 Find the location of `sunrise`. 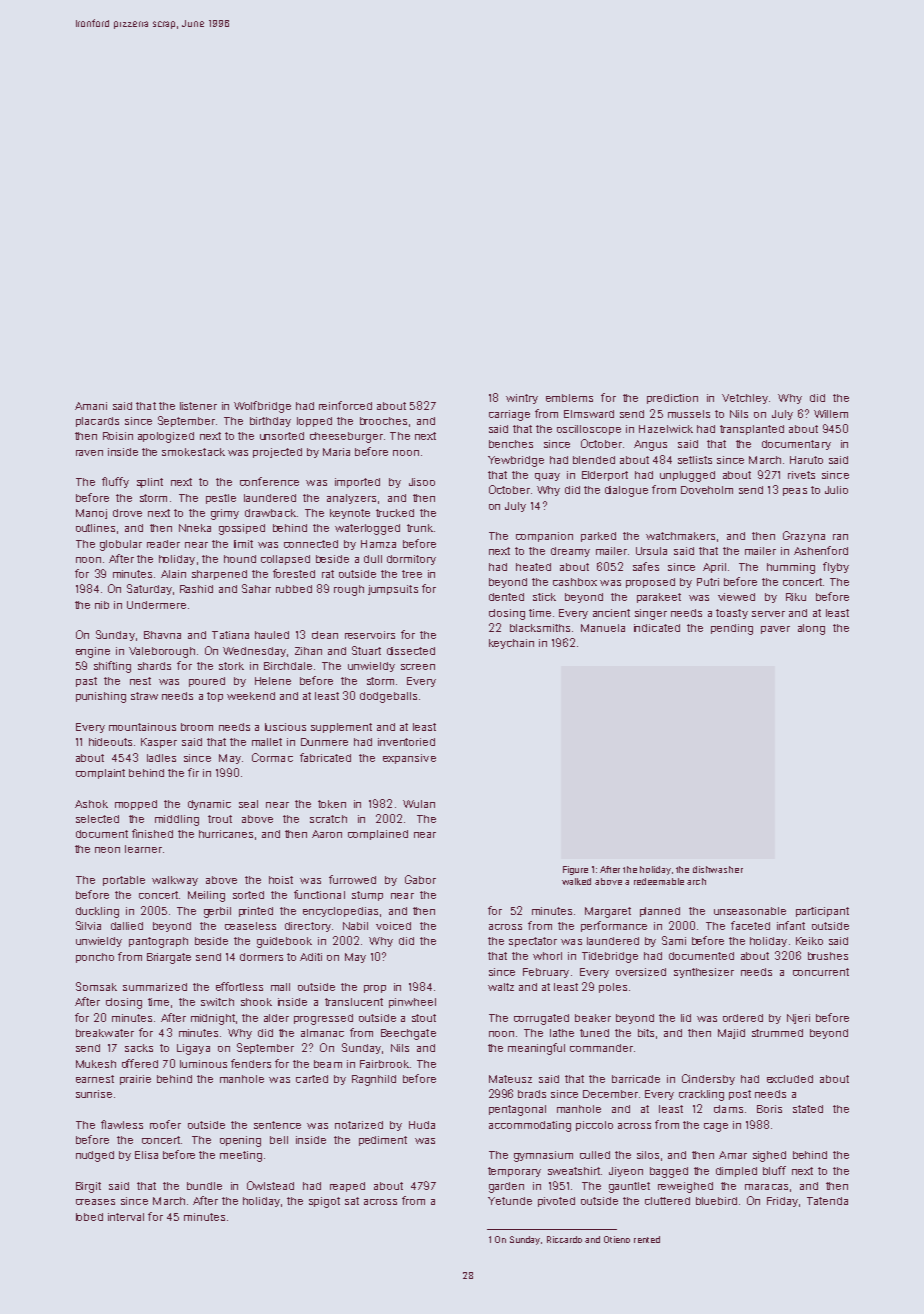

sunrise is located at coordinates (94, 1094).
